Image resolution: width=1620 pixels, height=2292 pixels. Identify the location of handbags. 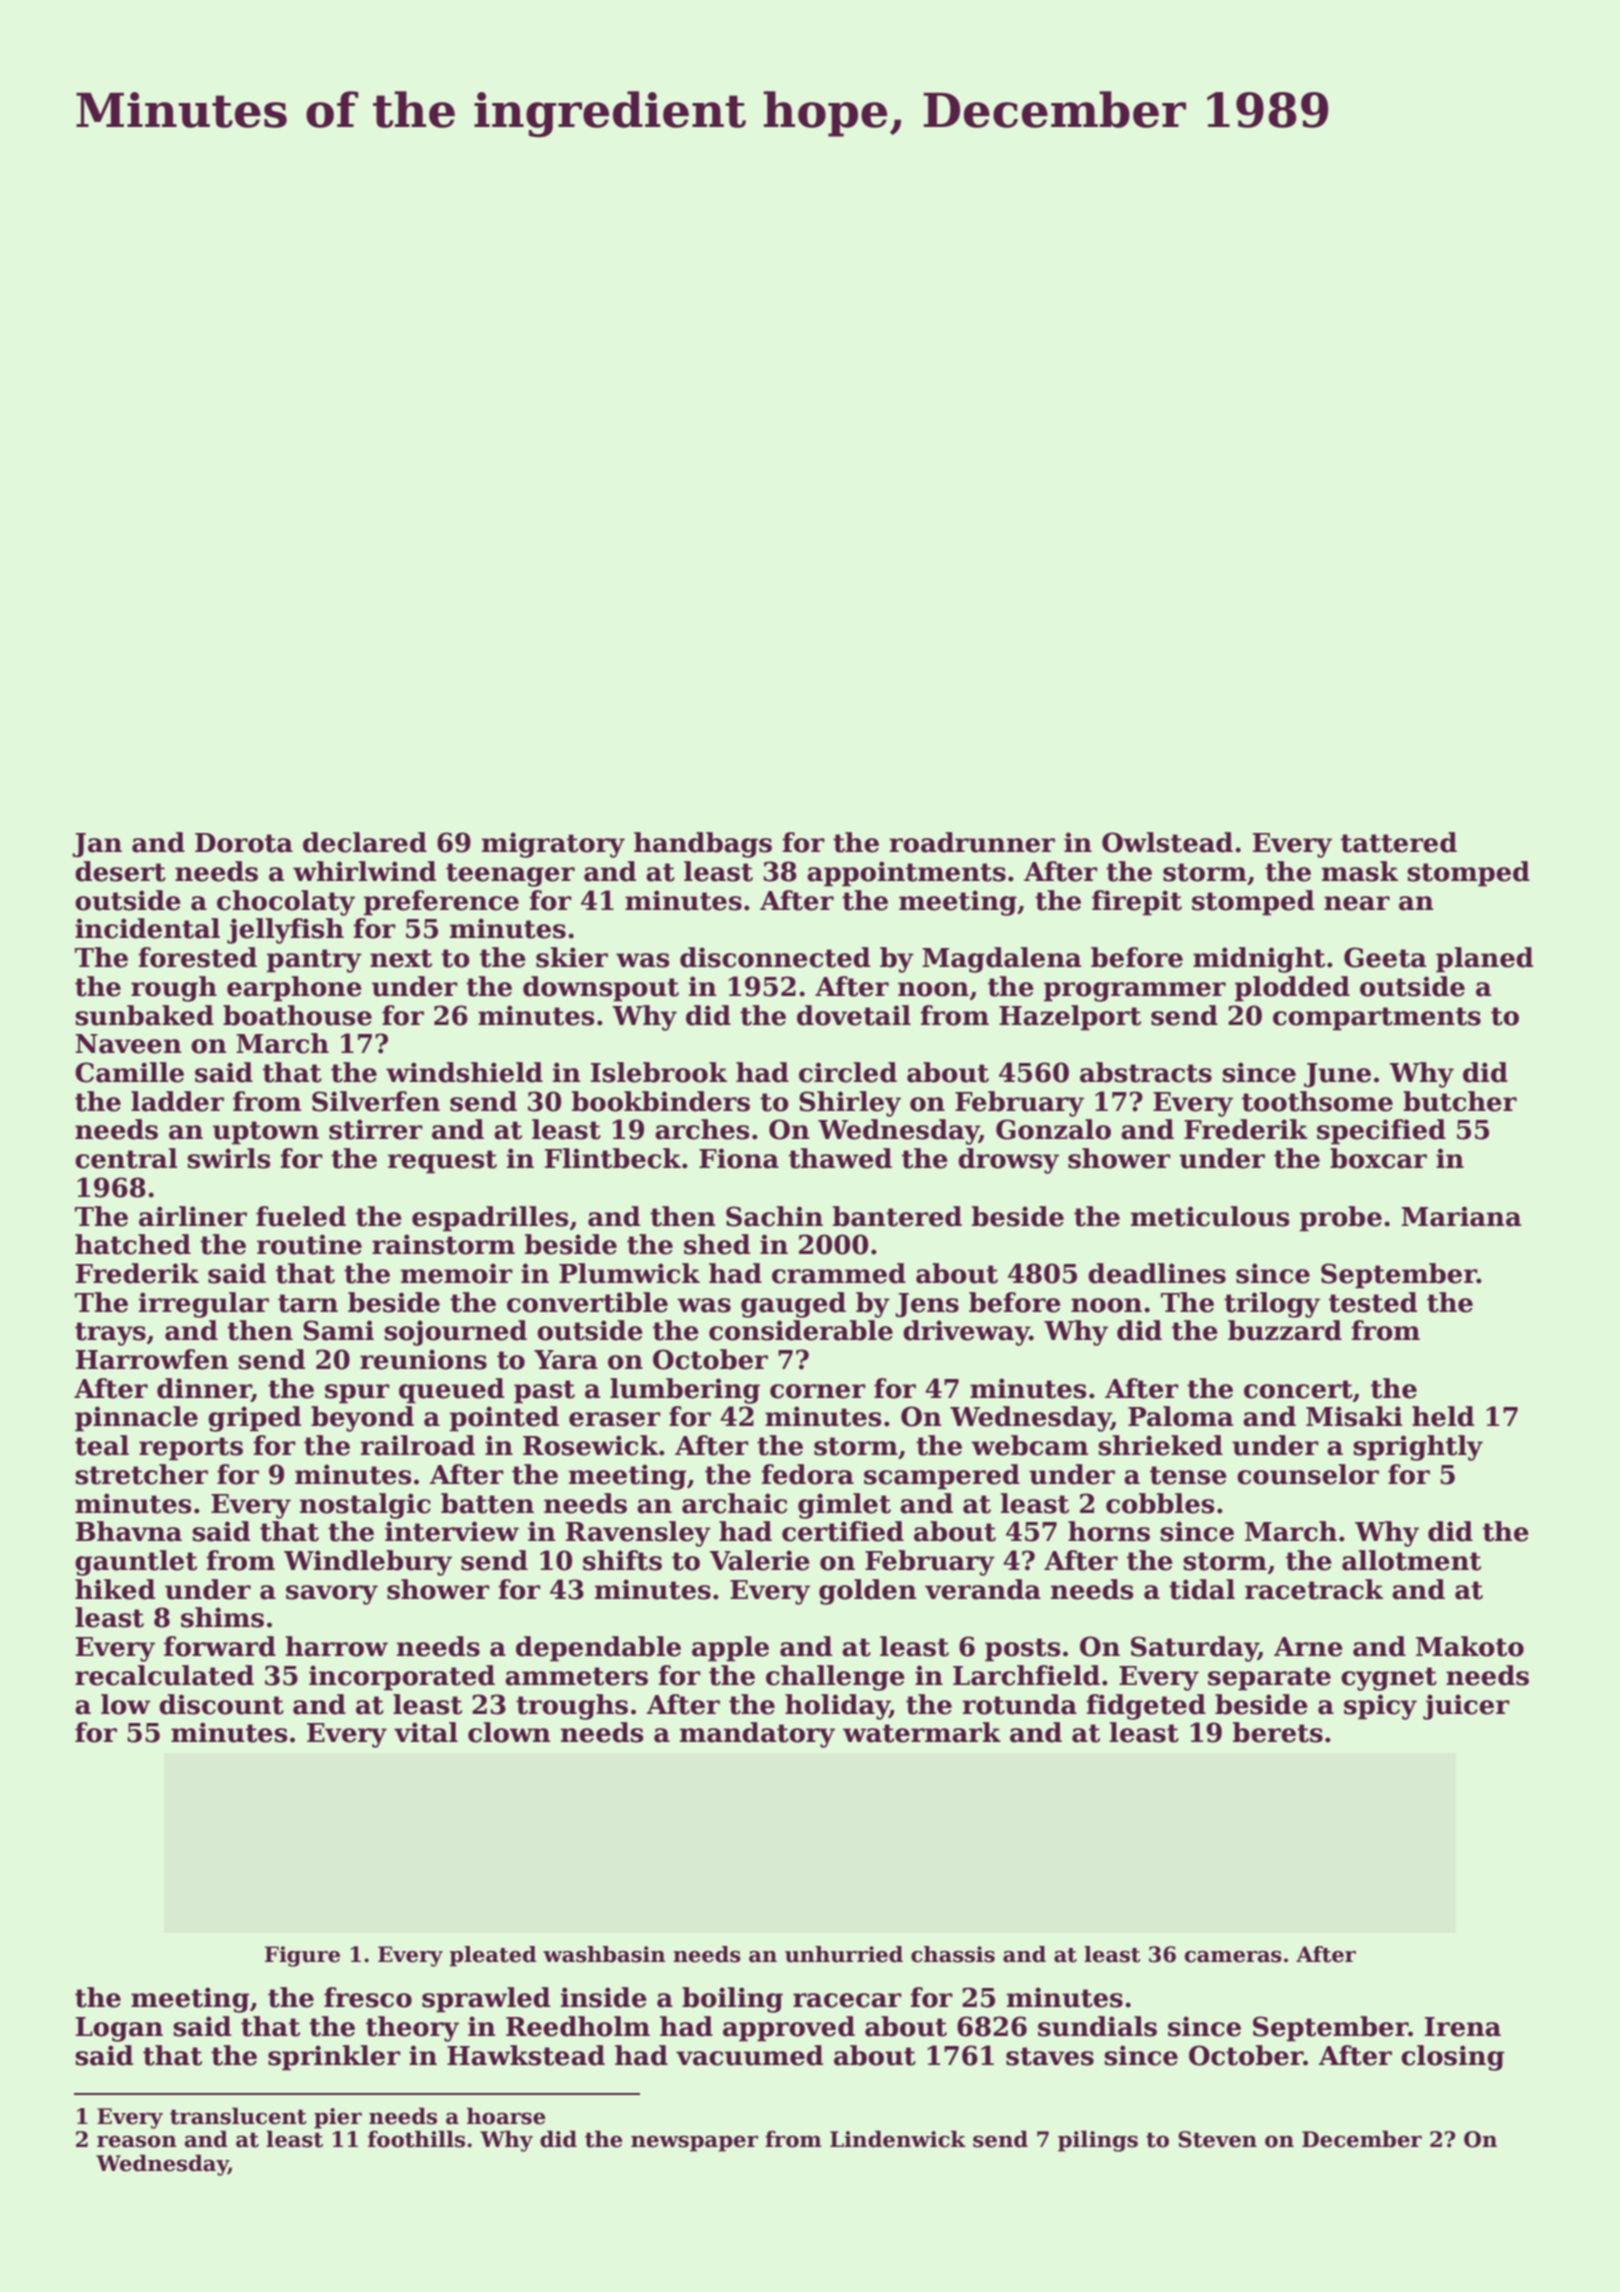
(703, 845).
